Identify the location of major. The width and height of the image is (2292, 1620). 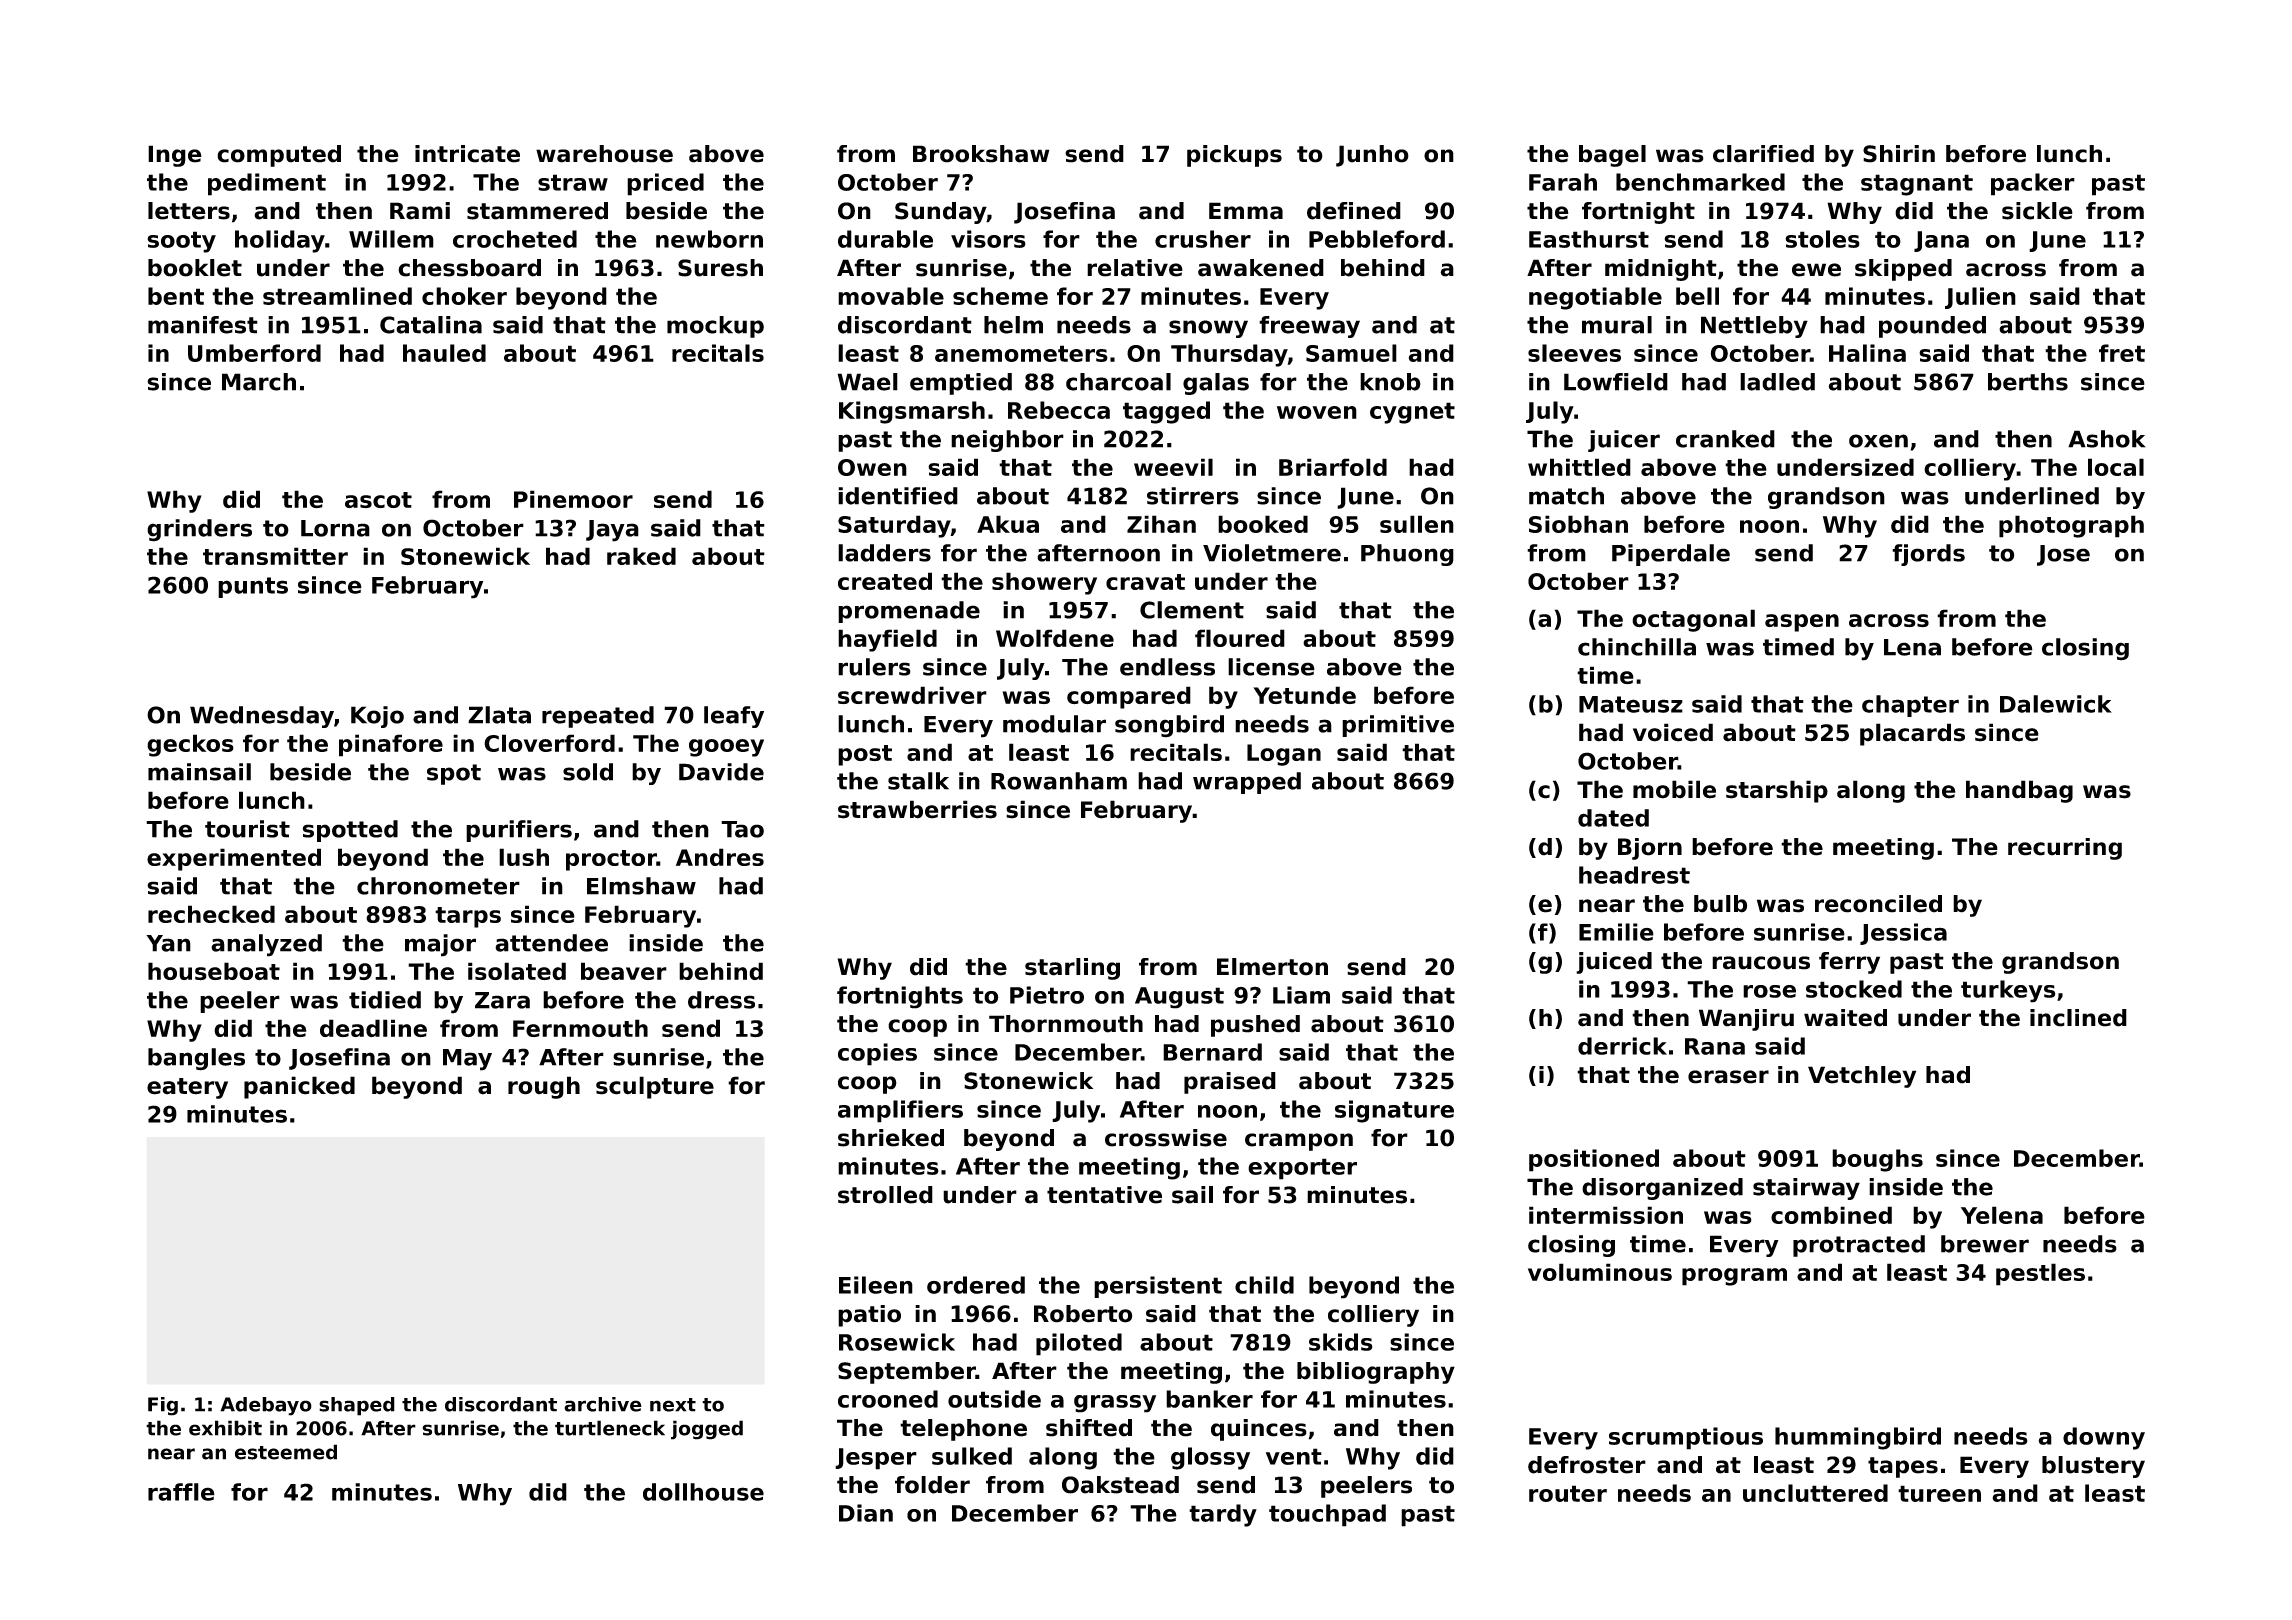
(440, 945).
